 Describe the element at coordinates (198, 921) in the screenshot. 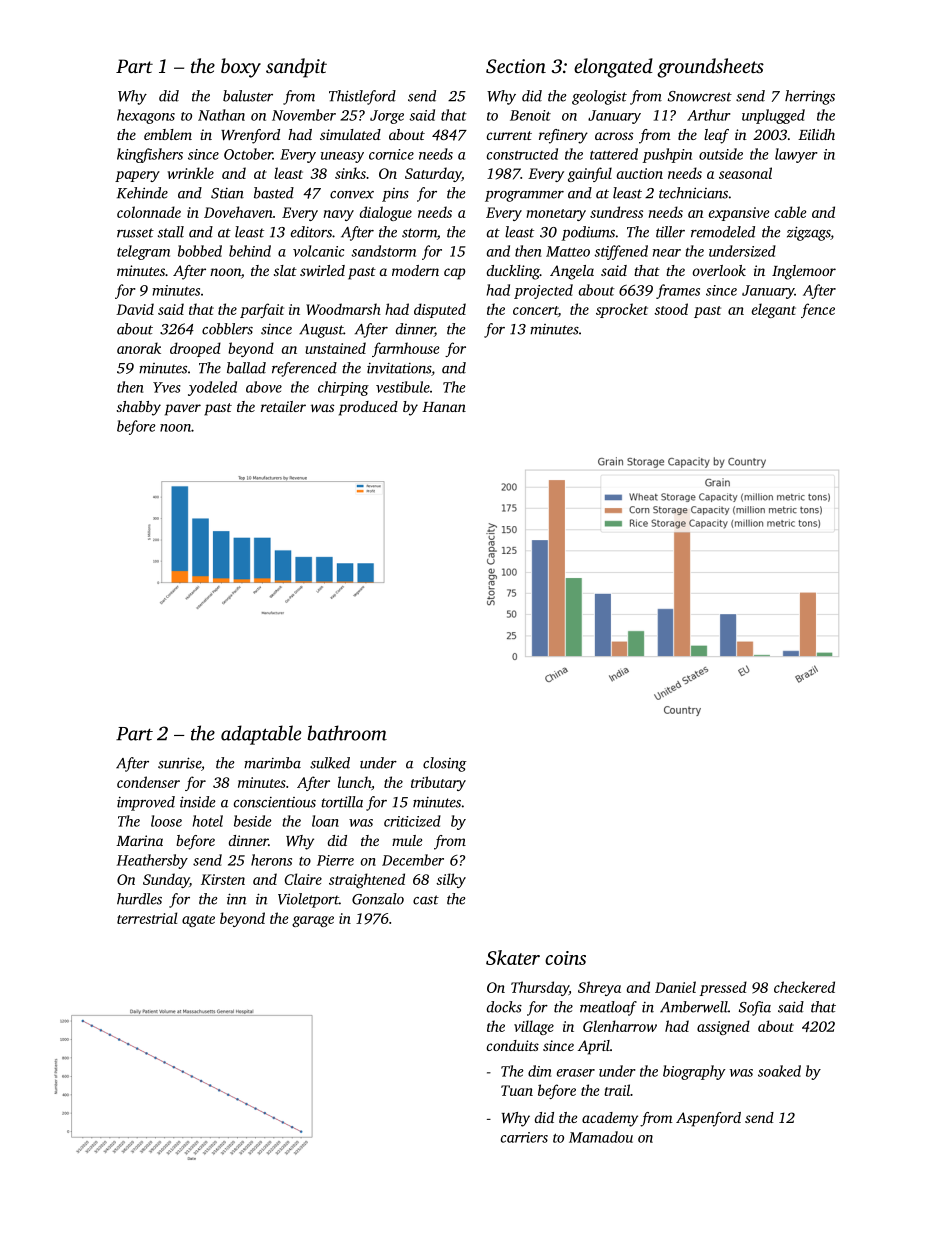

I see `agate` at that location.
